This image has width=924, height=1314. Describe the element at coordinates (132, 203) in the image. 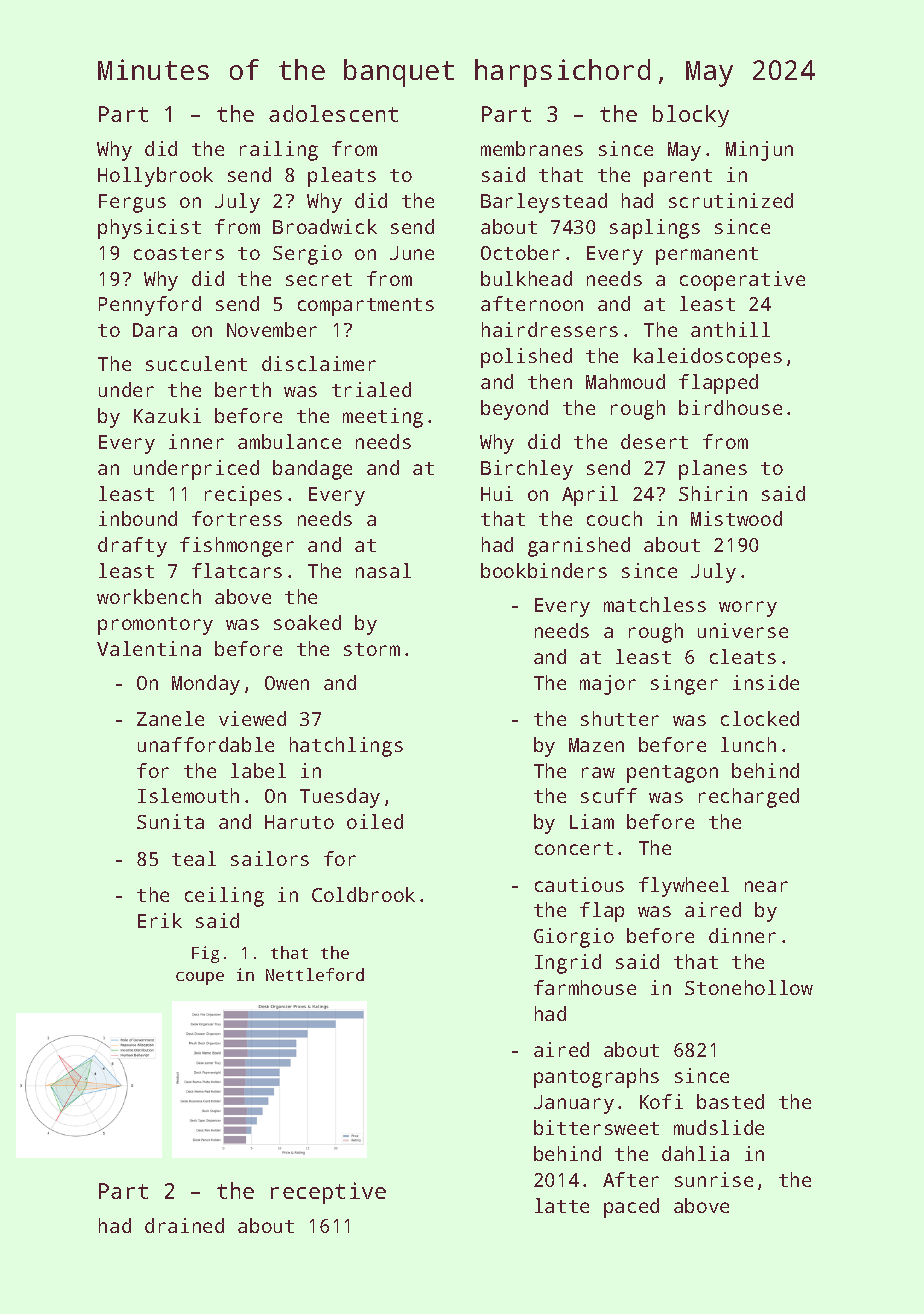

I see `Fergus` at that location.
